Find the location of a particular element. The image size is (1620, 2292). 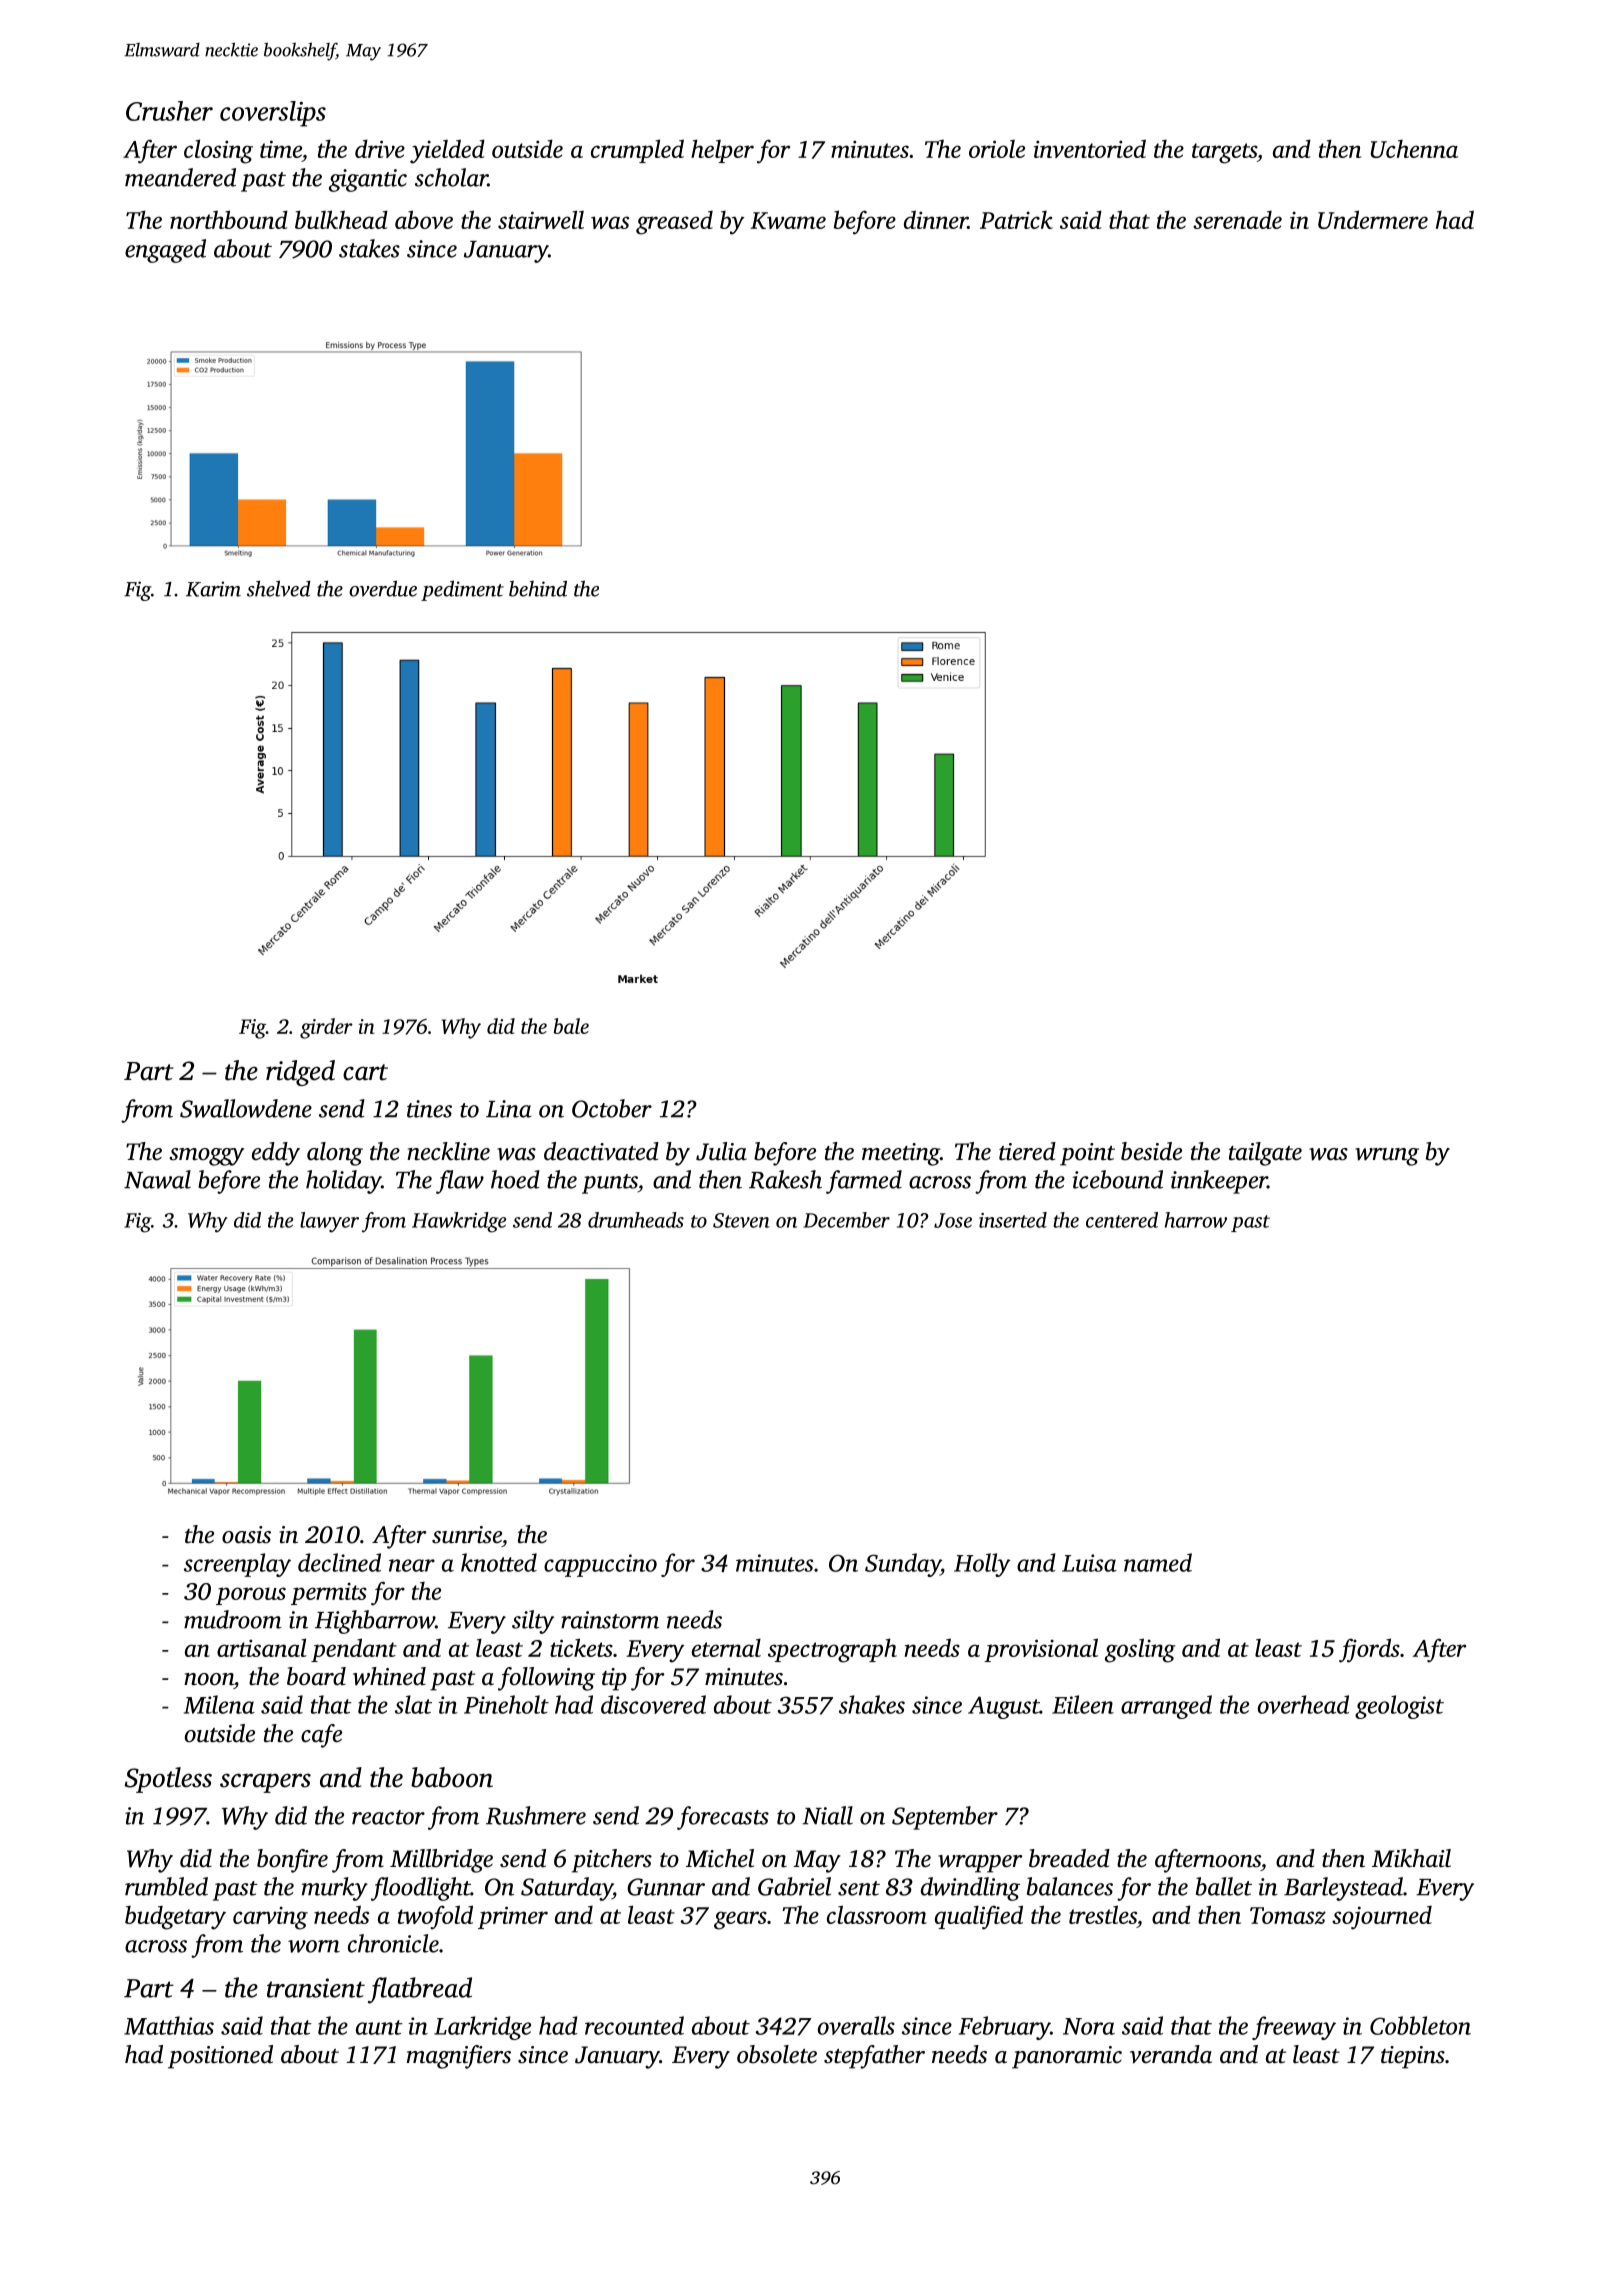

fjords is located at coordinates (1369, 1650).
